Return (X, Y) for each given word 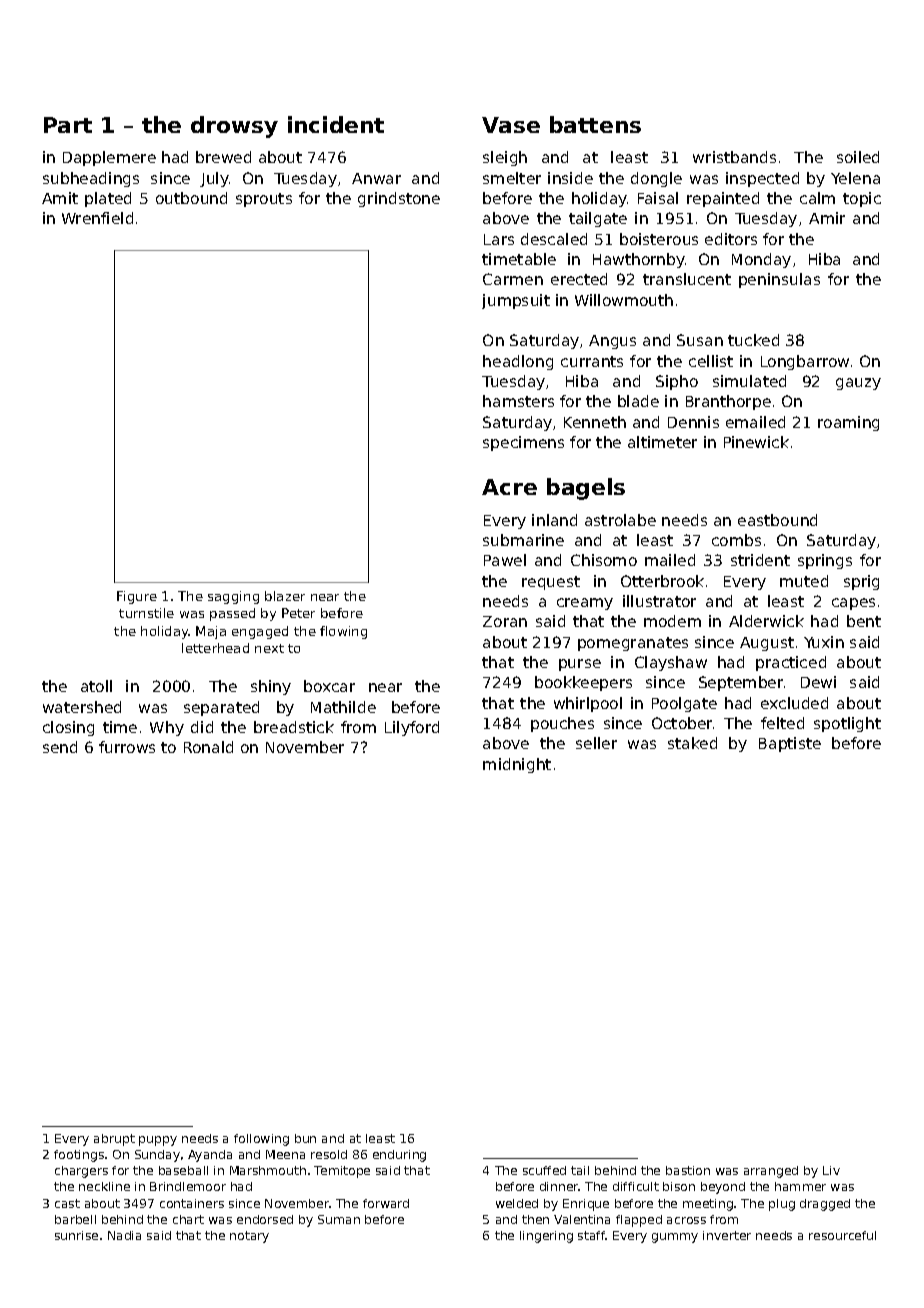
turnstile (146, 613)
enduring (399, 1156)
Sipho (677, 382)
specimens (523, 443)
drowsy (234, 127)
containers (192, 1203)
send (60, 747)
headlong (518, 362)
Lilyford (412, 728)
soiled (858, 157)
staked (692, 743)
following (261, 1140)
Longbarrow (805, 362)
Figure (137, 597)
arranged (771, 1172)
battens (595, 124)
